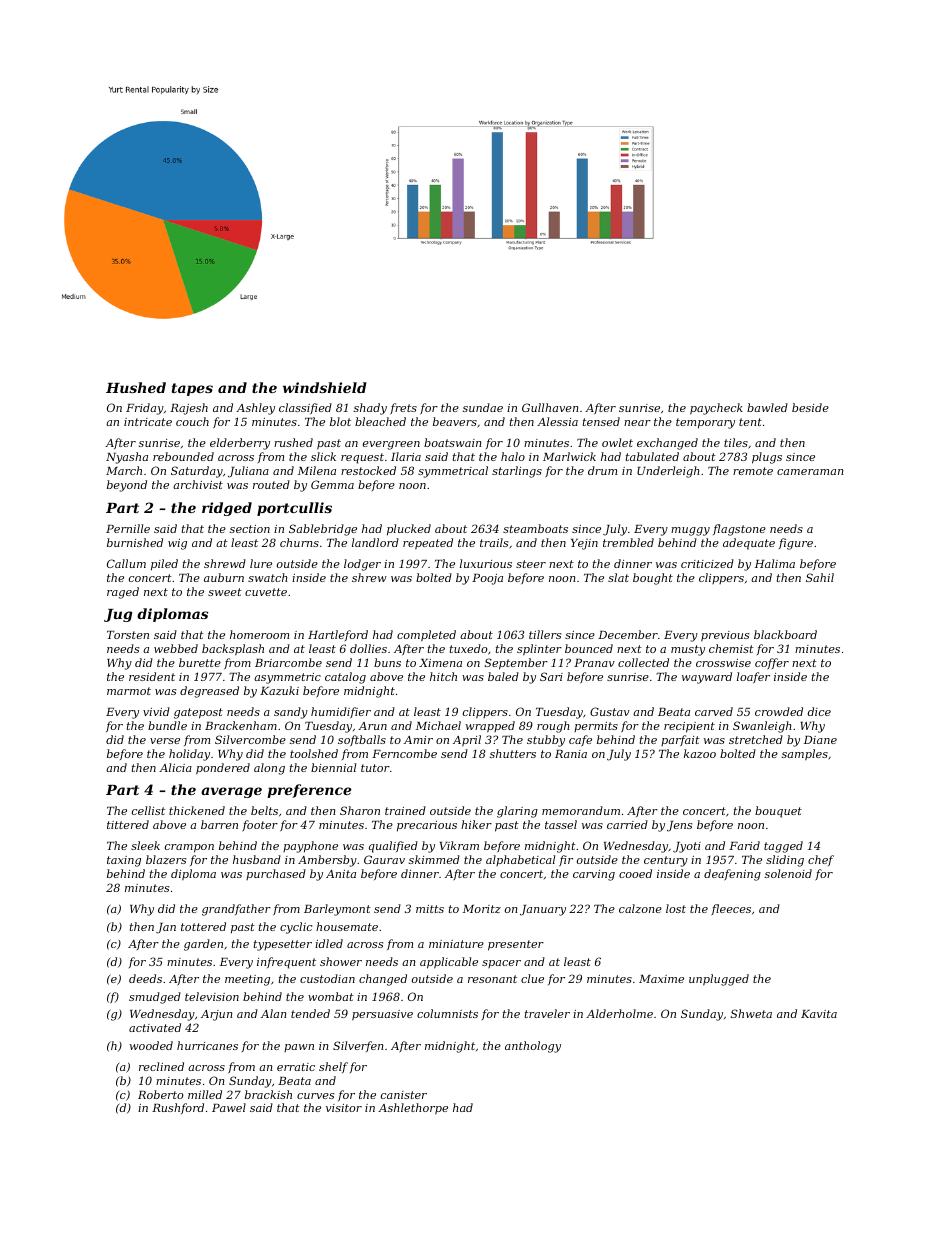 Image resolution: width=952 pixels, height=1233 pixels. I want to click on rebounded, so click(183, 456).
